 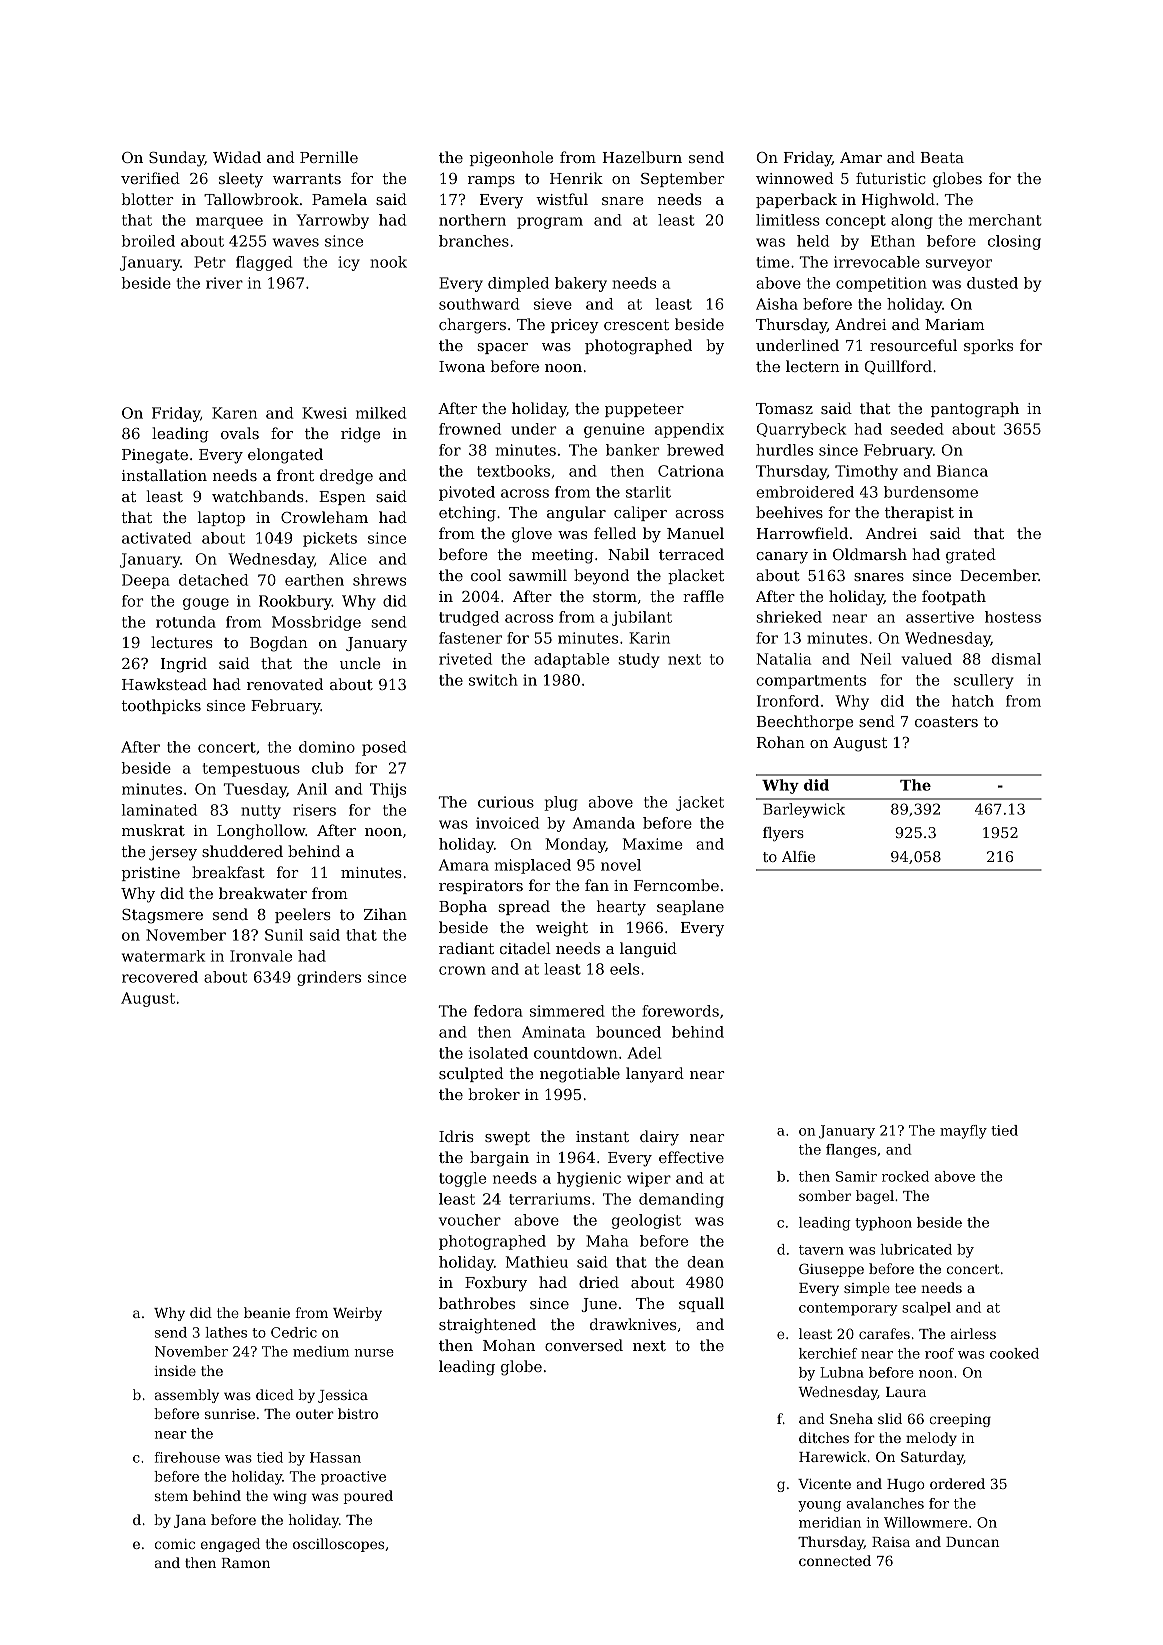 I want to click on Kwesi, so click(x=324, y=413).
